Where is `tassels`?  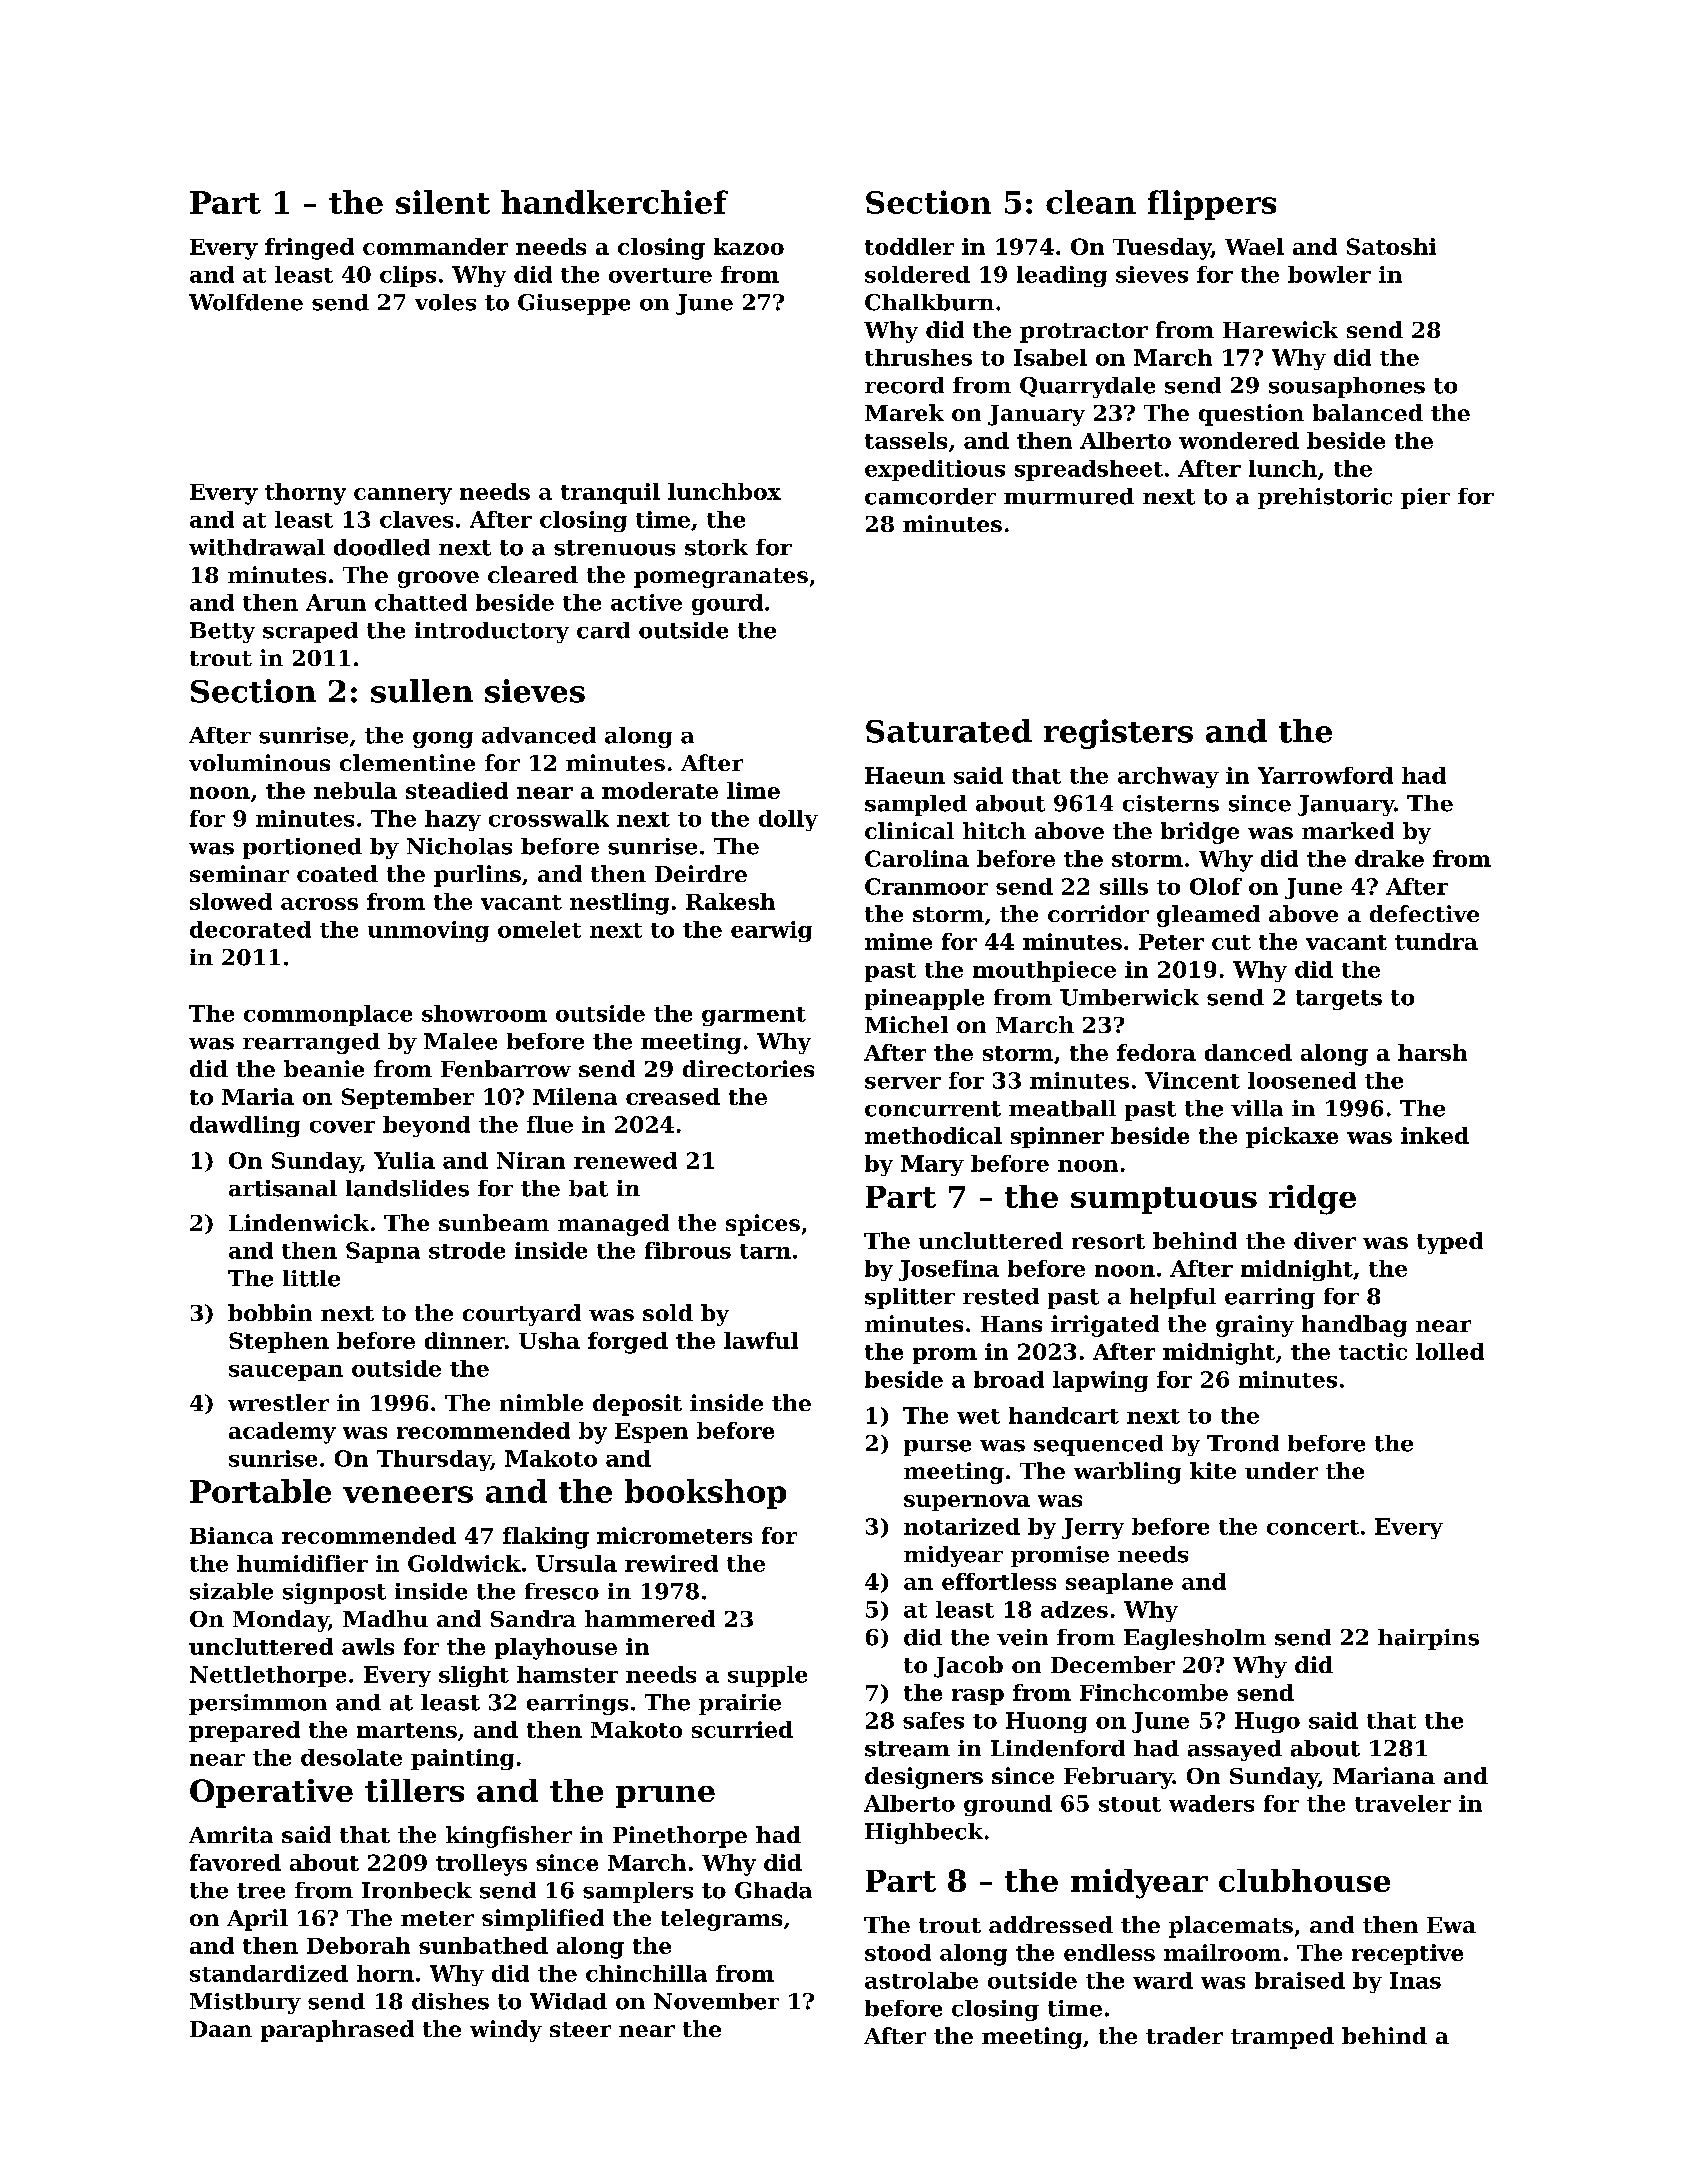 tassels is located at coordinates (906, 440).
